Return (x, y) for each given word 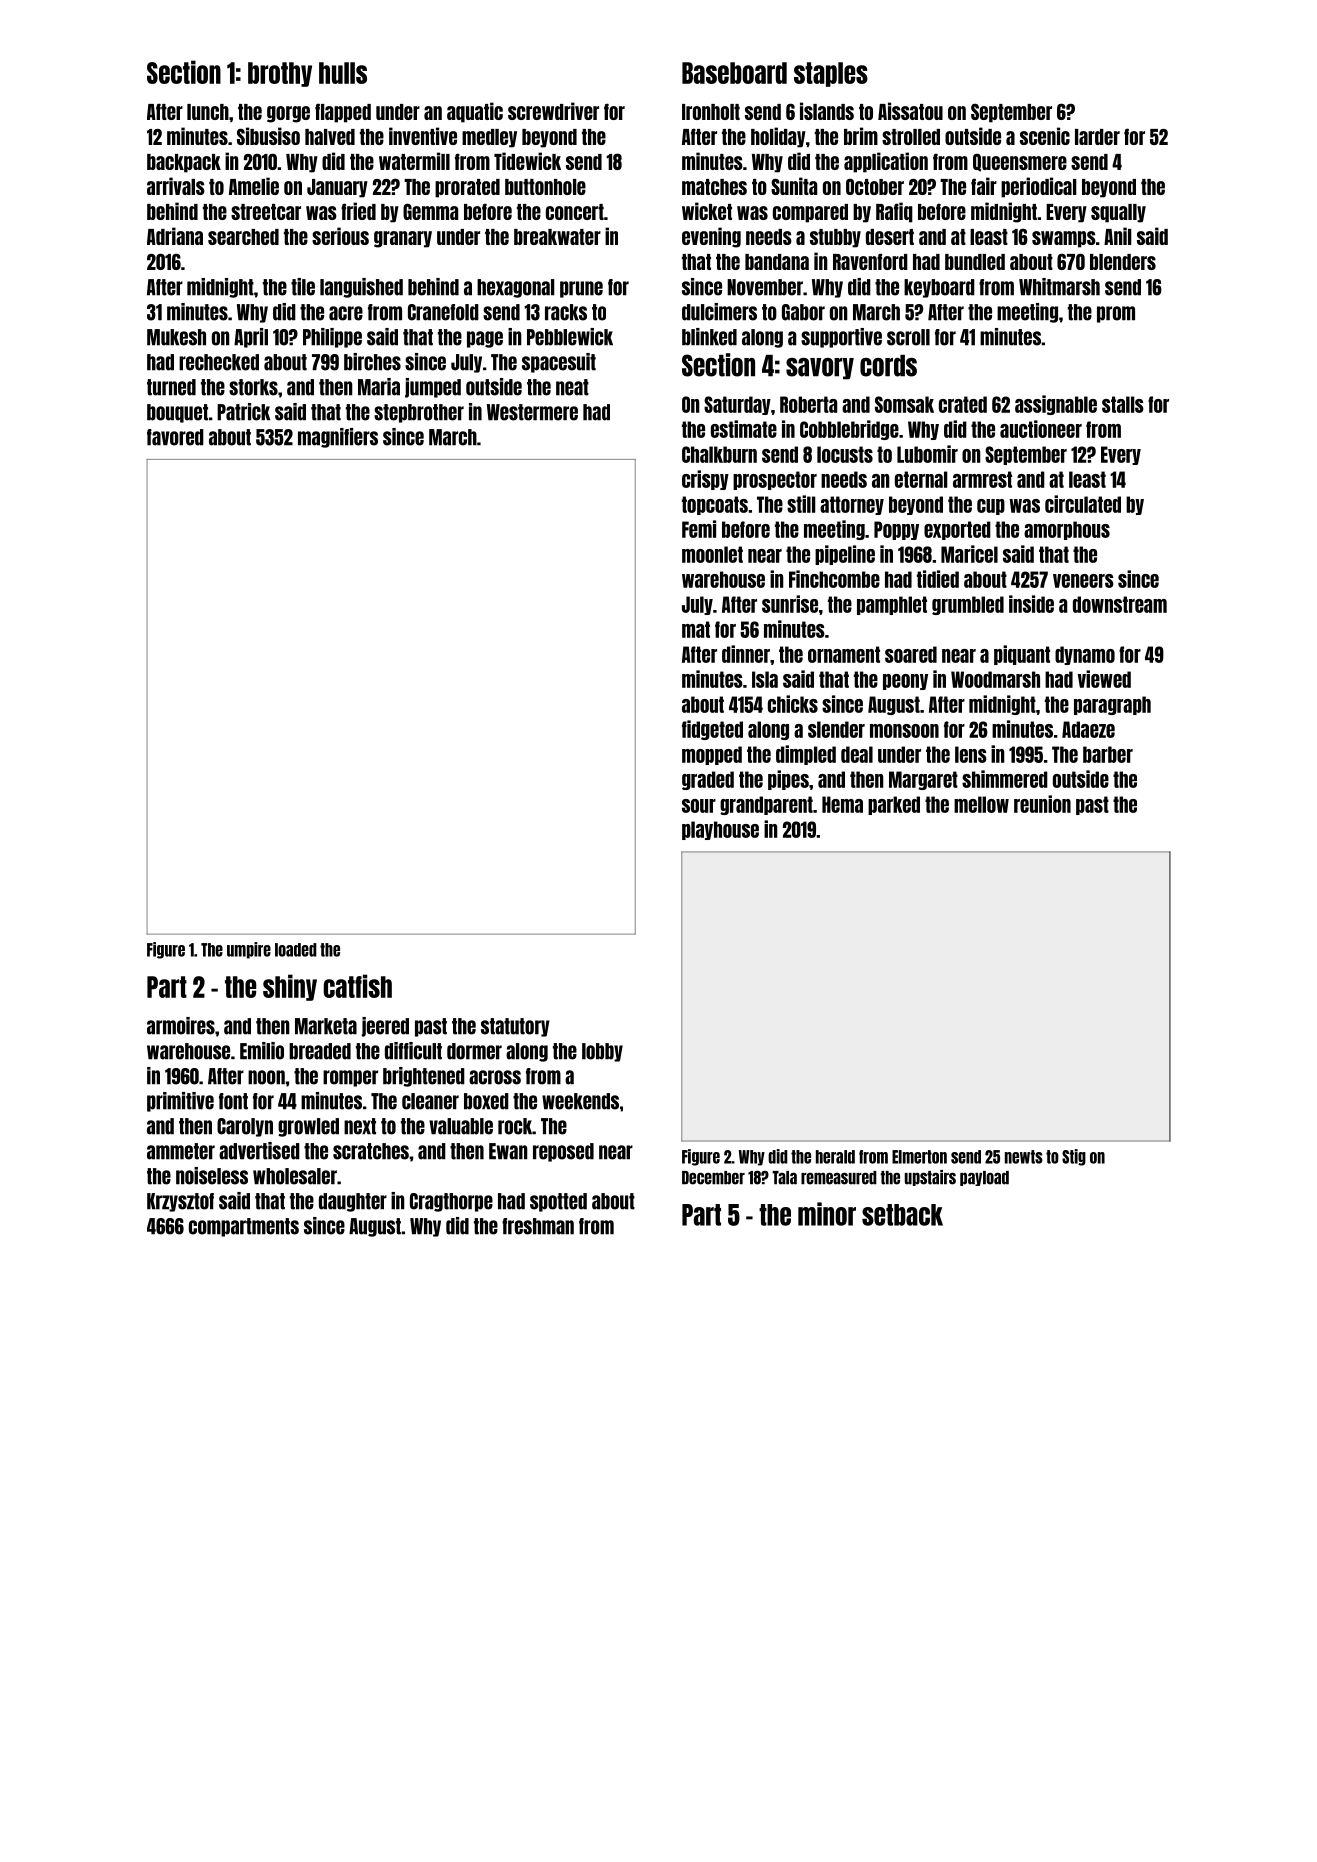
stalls (1123, 404)
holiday (778, 137)
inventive (423, 136)
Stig (1074, 1157)
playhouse (720, 830)
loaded (296, 950)
